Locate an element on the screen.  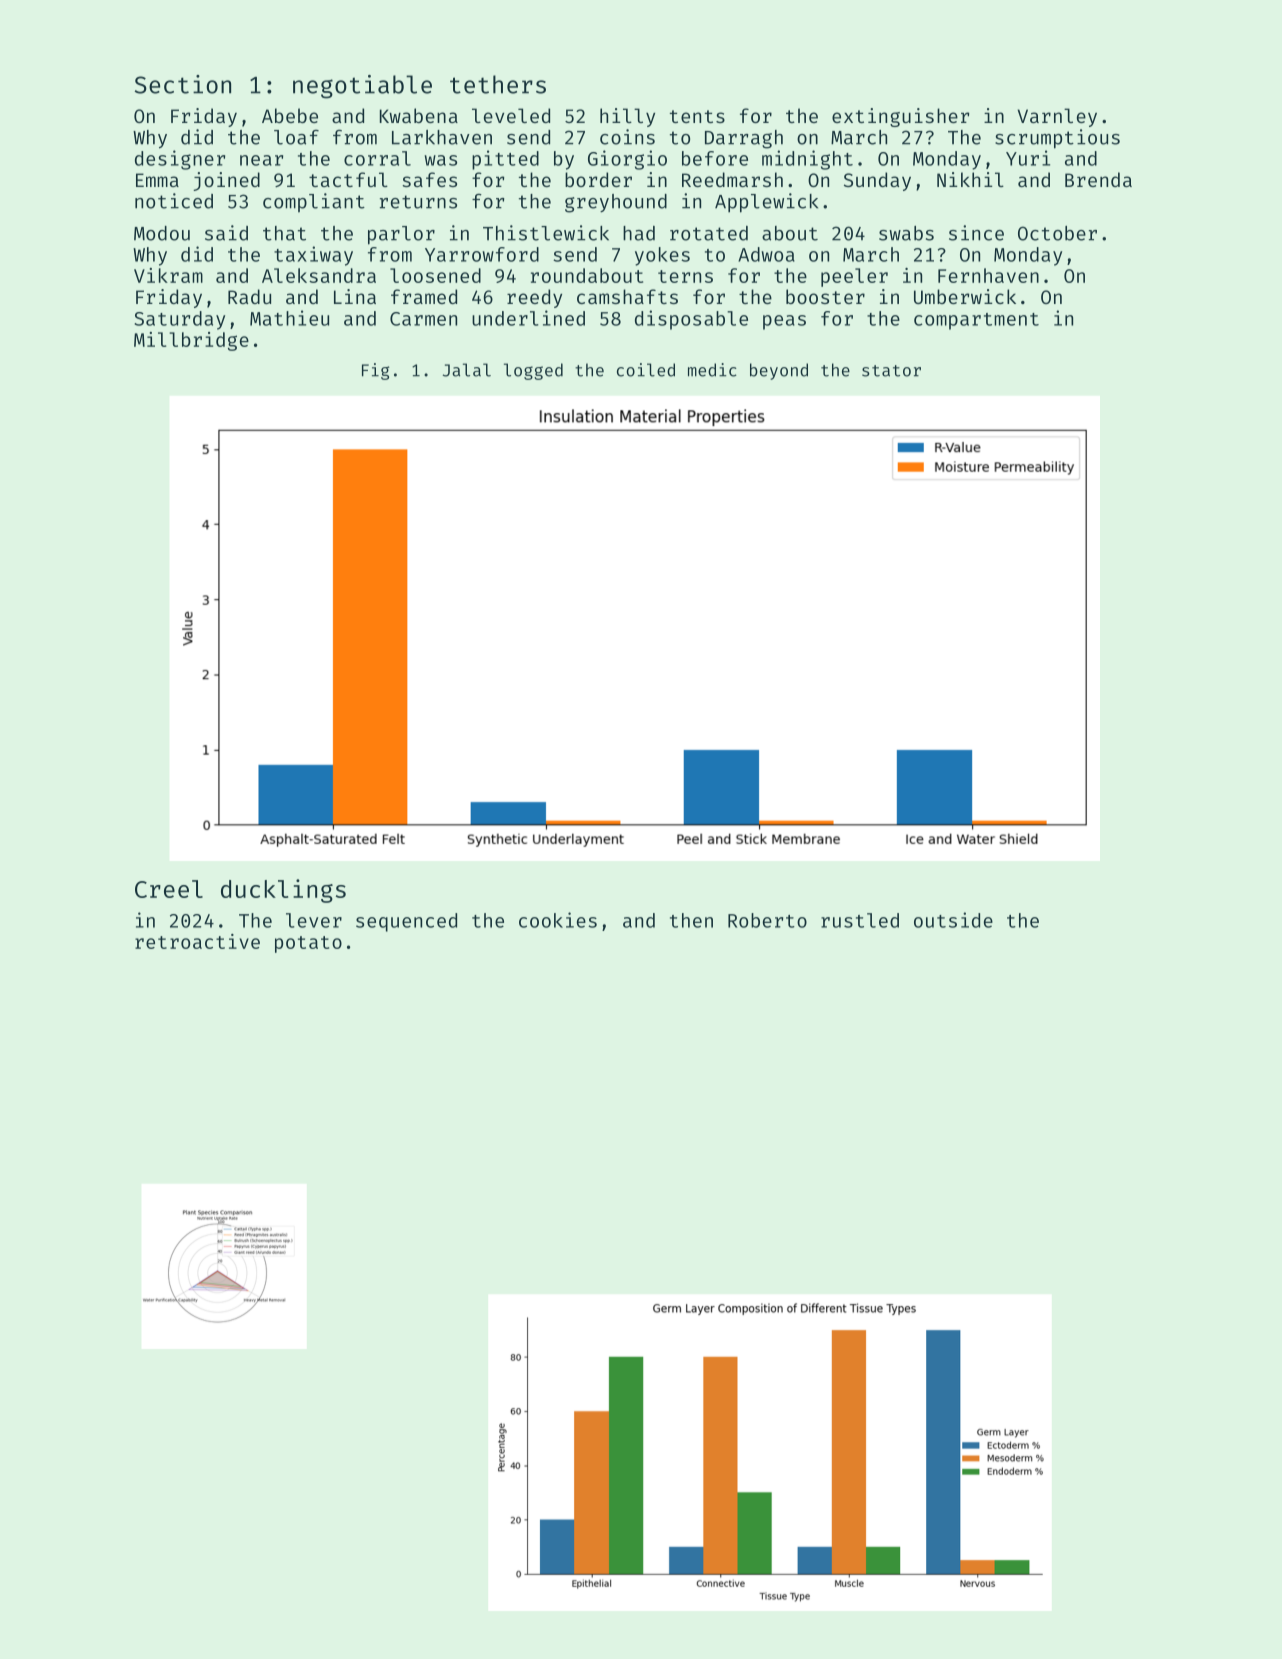
extinguisher is located at coordinates (900, 117).
